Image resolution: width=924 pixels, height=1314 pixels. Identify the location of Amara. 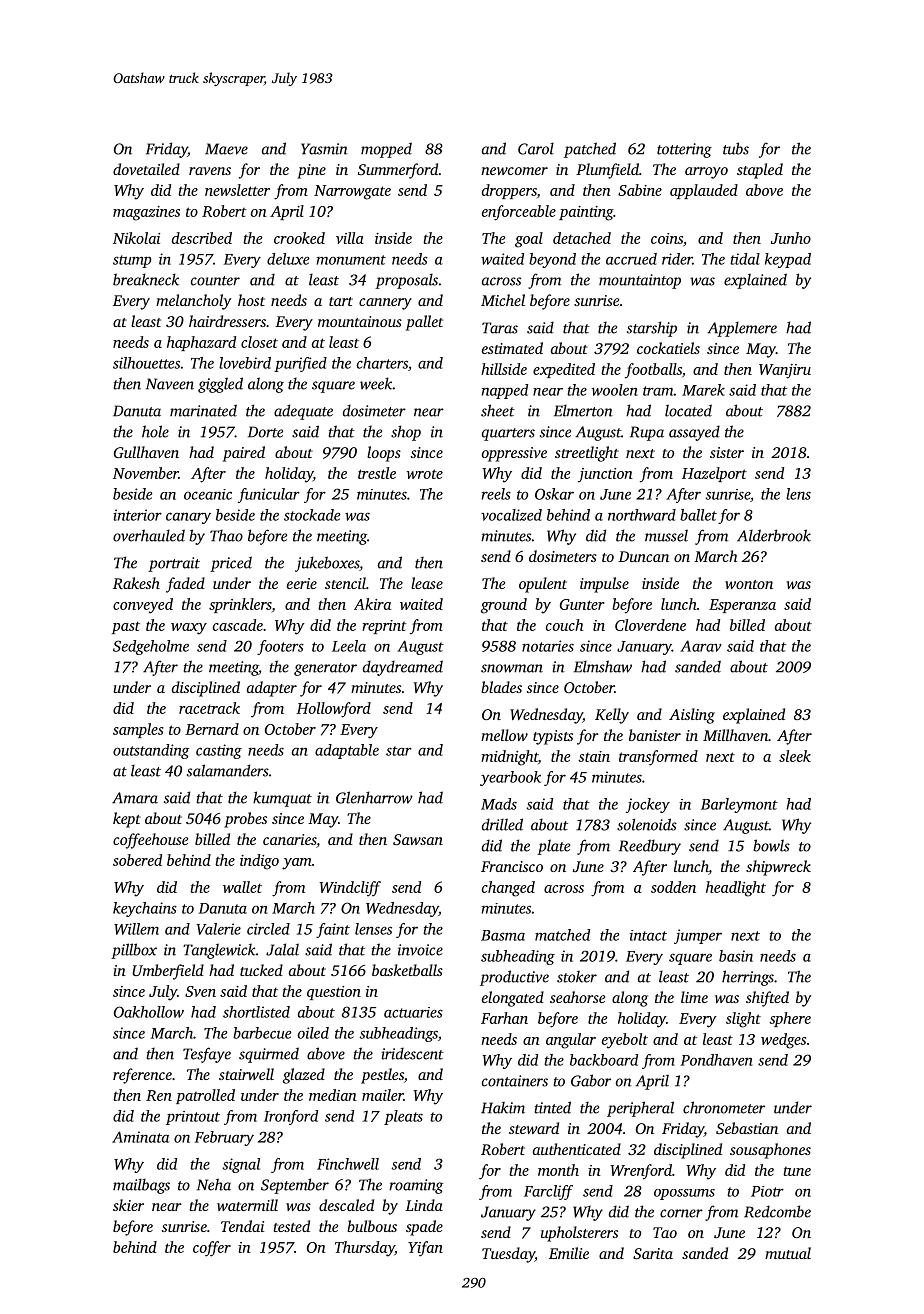
(135, 798).
